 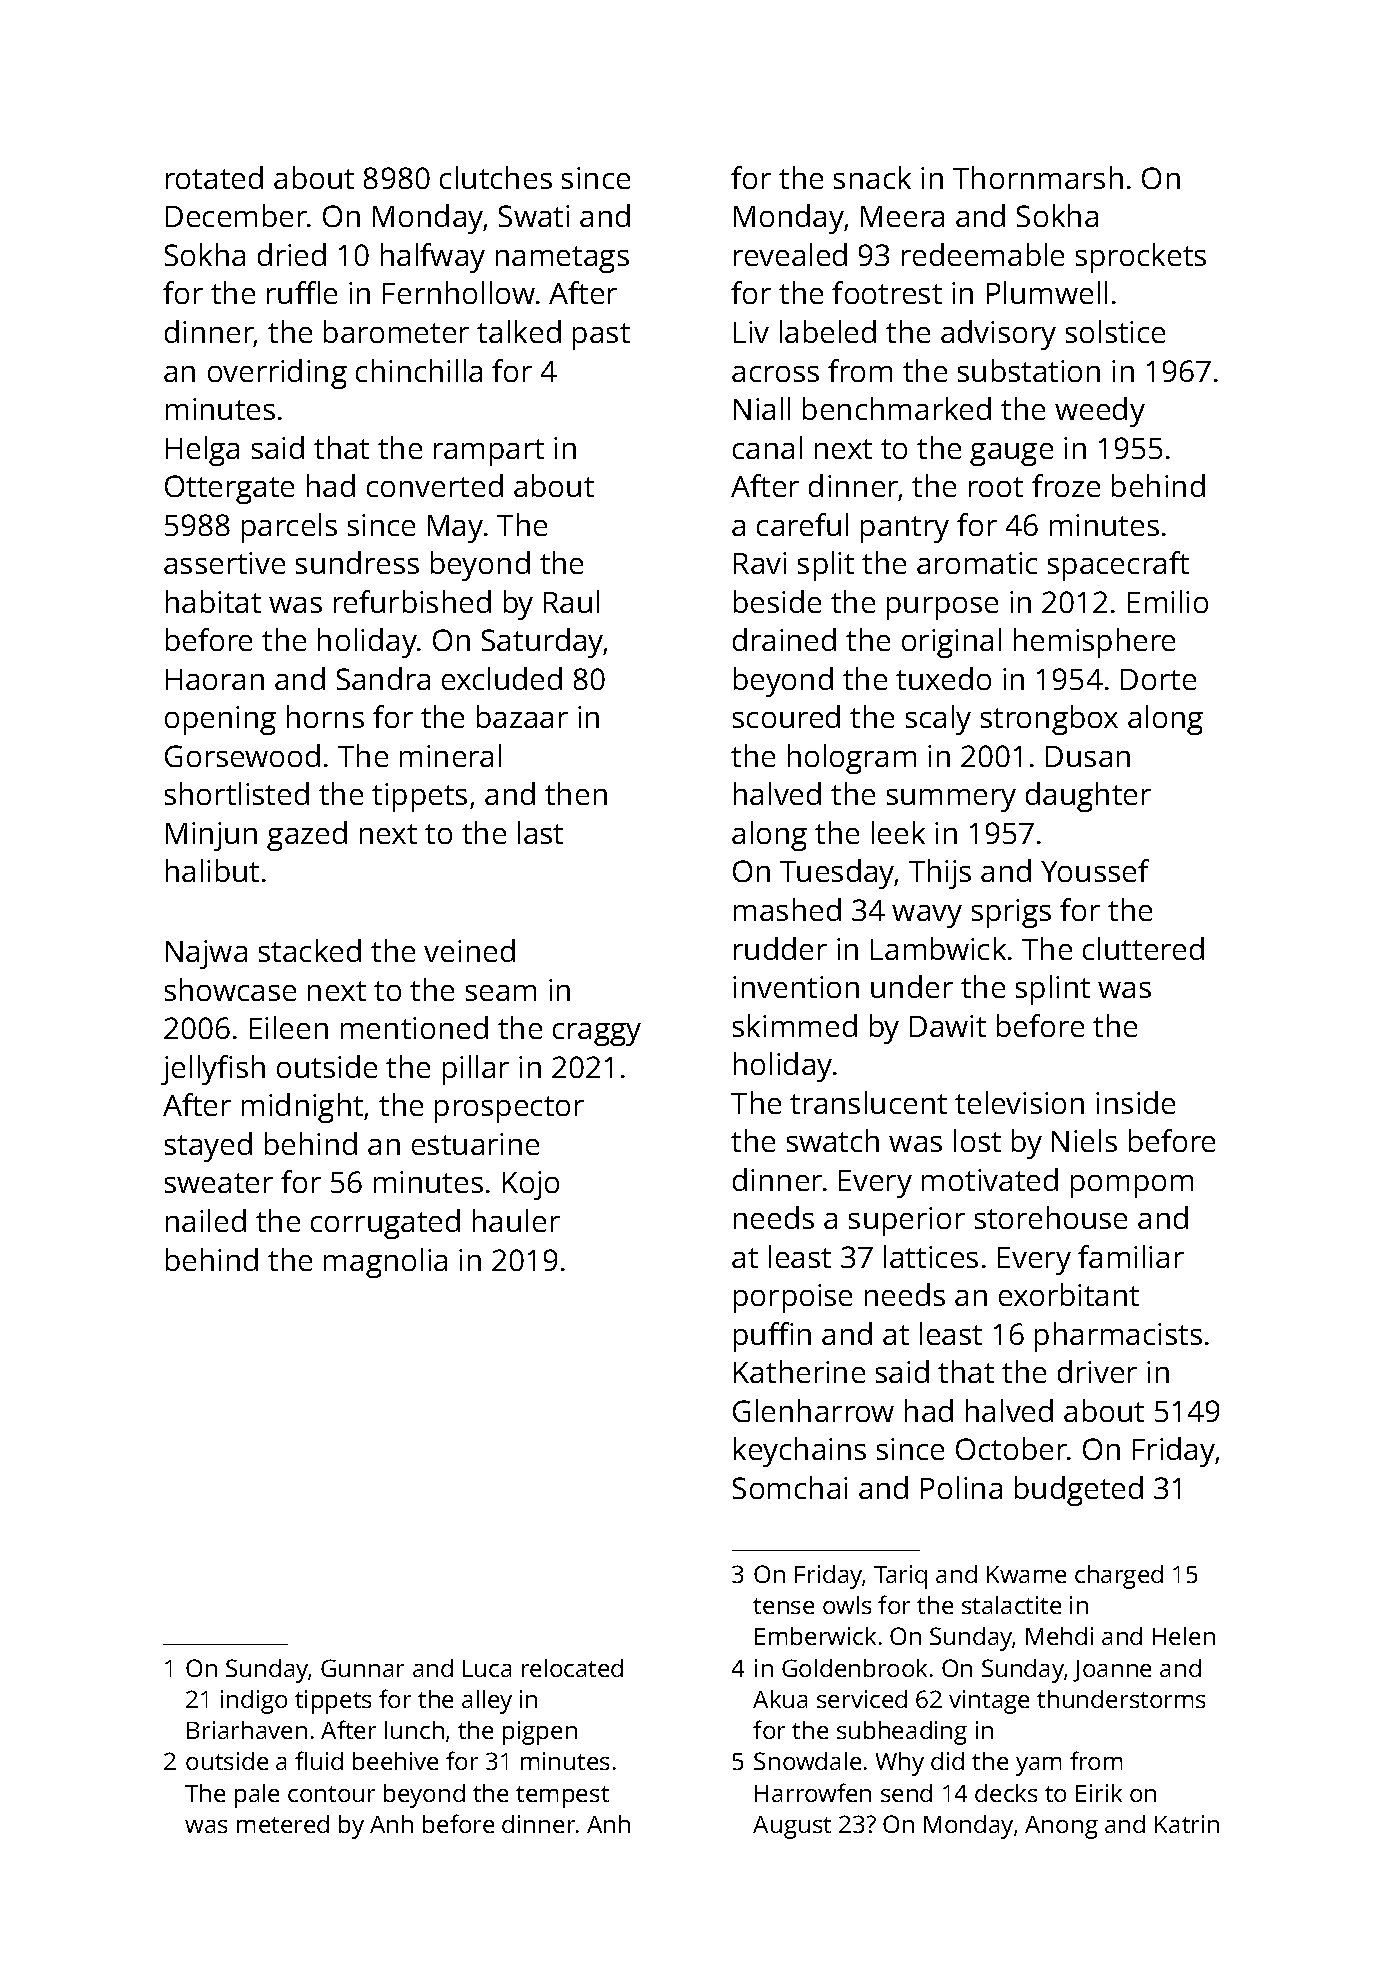 What do you see at coordinates (319, 1760) in the document?
I see `fluid` at bounding box center [319, 1760].
